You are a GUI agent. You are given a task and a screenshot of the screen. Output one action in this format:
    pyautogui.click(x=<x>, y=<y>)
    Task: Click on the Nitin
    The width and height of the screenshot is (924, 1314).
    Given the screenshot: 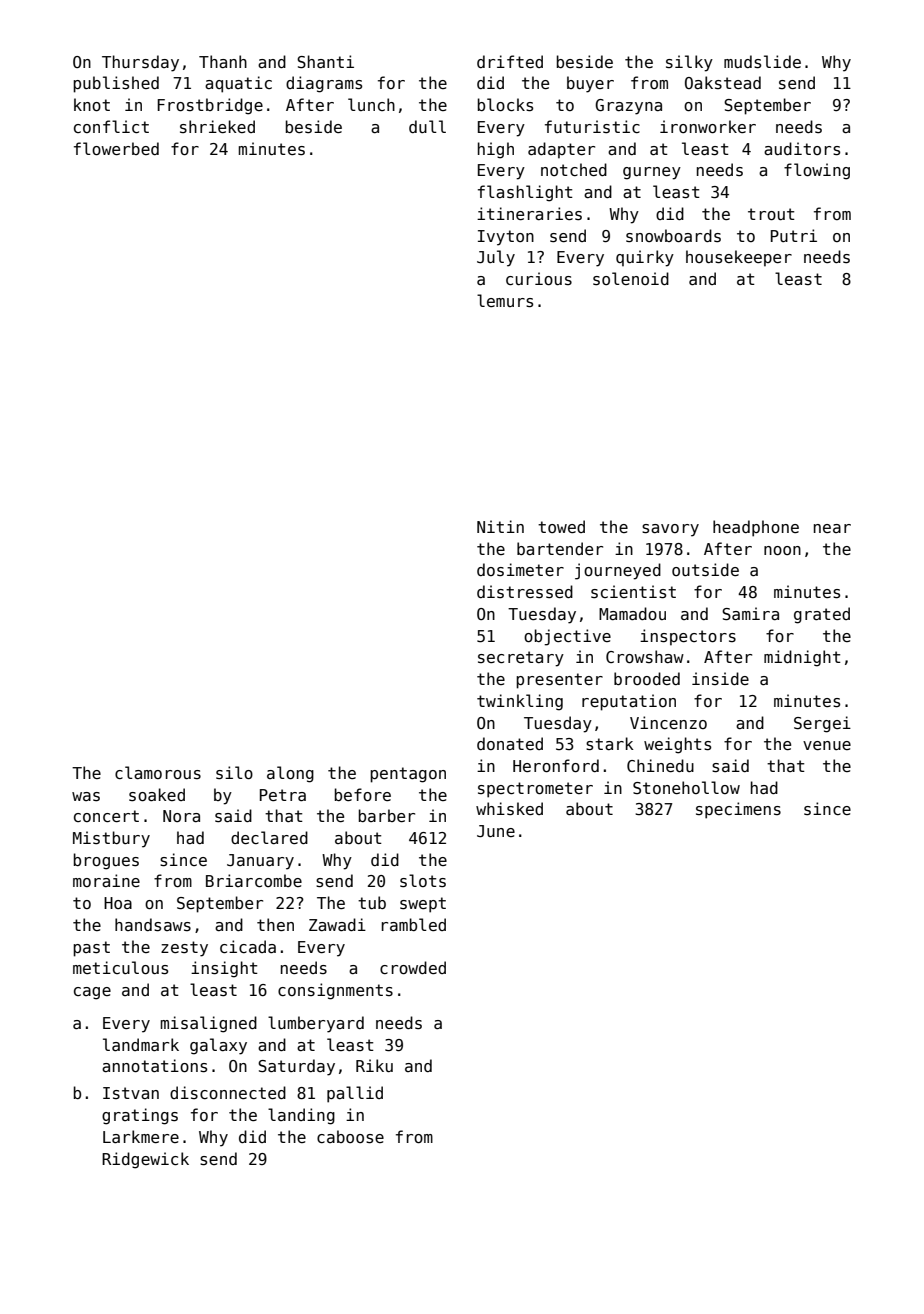 What is the action you would take?
    pyautogui.click(x=500, y=526)
